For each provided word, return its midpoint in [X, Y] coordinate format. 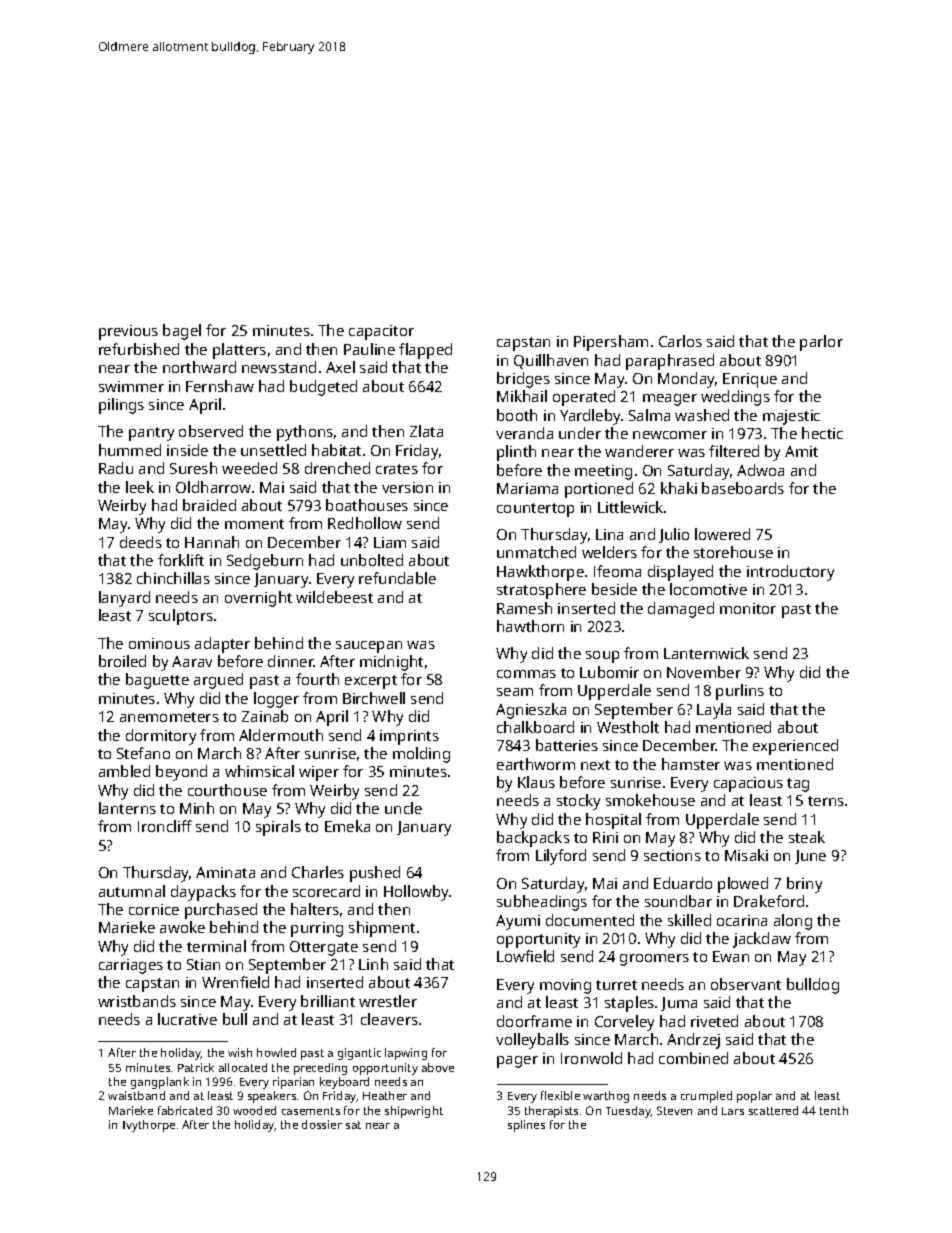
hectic [822, 433]
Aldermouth [281, 735]
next [595, 765]
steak [807, 837]
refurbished [139, 349]
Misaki [746, 855]
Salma [649, 415]
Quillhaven [551, 361]
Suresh [193, 468]
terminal [216, 946]
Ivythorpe [149, 1126]
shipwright [414, 1112]
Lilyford [561, 857]
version [407, 487]
